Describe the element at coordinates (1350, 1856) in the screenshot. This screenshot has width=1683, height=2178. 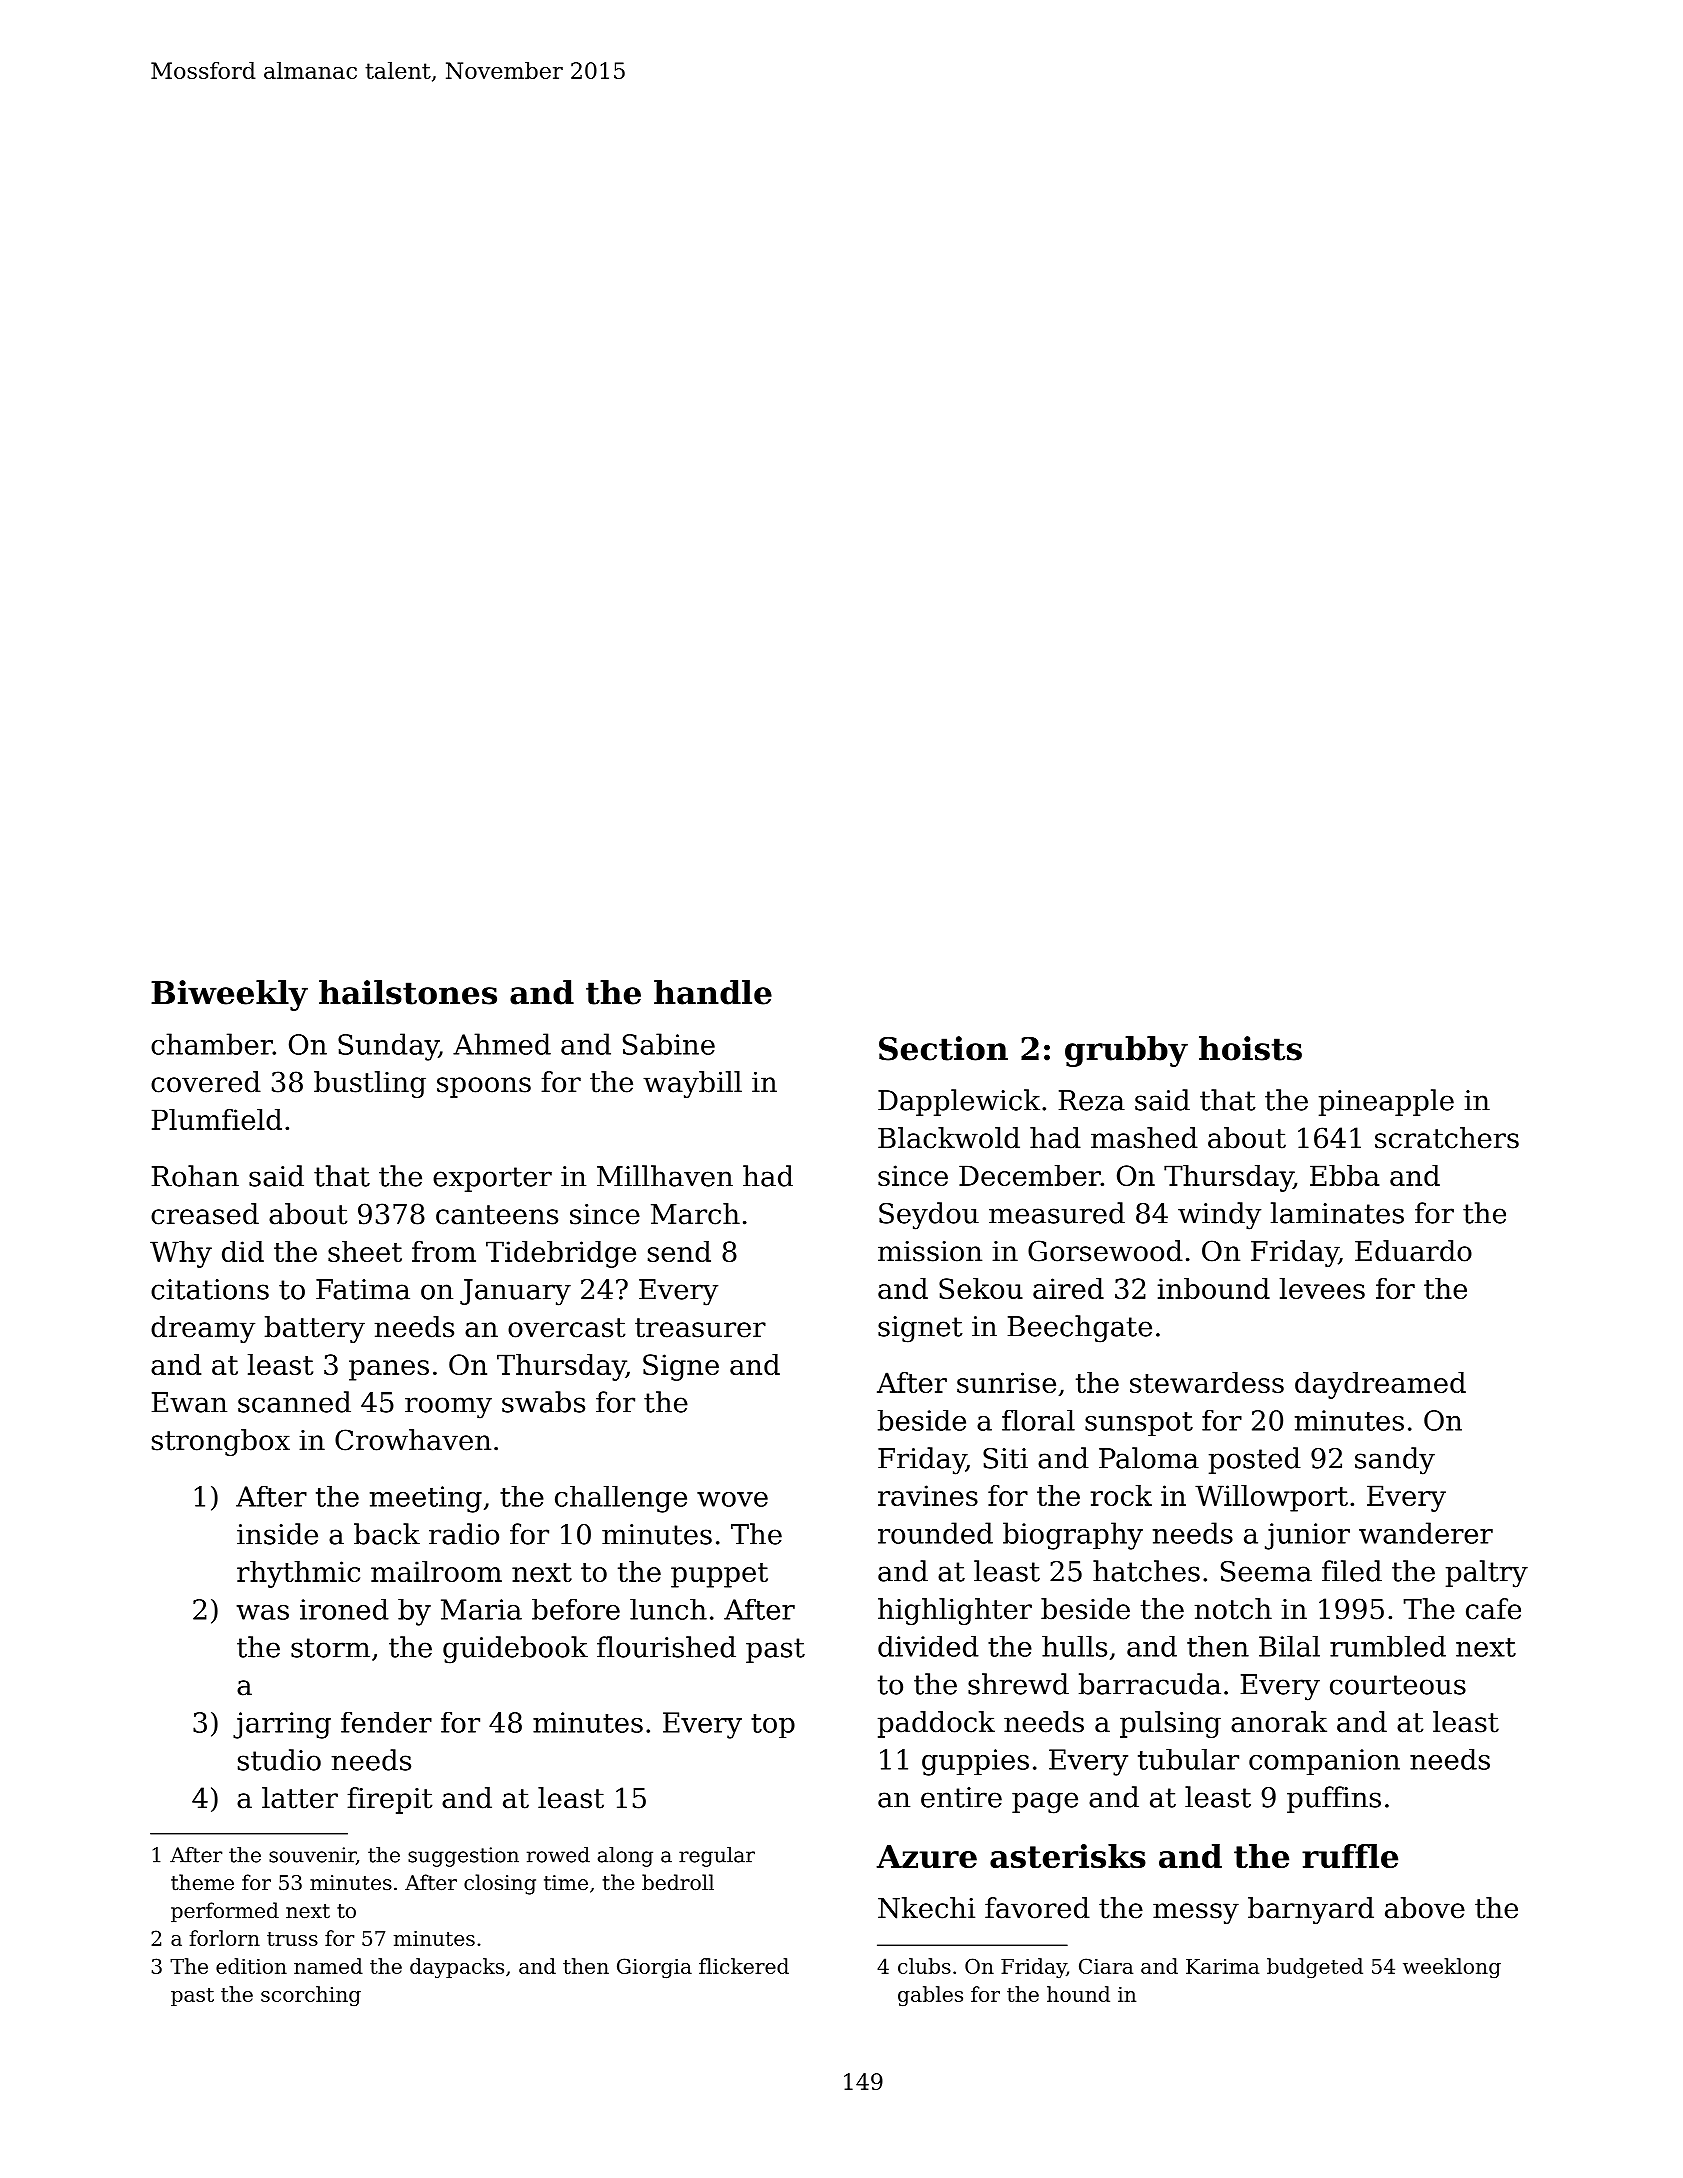
I see `ruffle` at that location.
